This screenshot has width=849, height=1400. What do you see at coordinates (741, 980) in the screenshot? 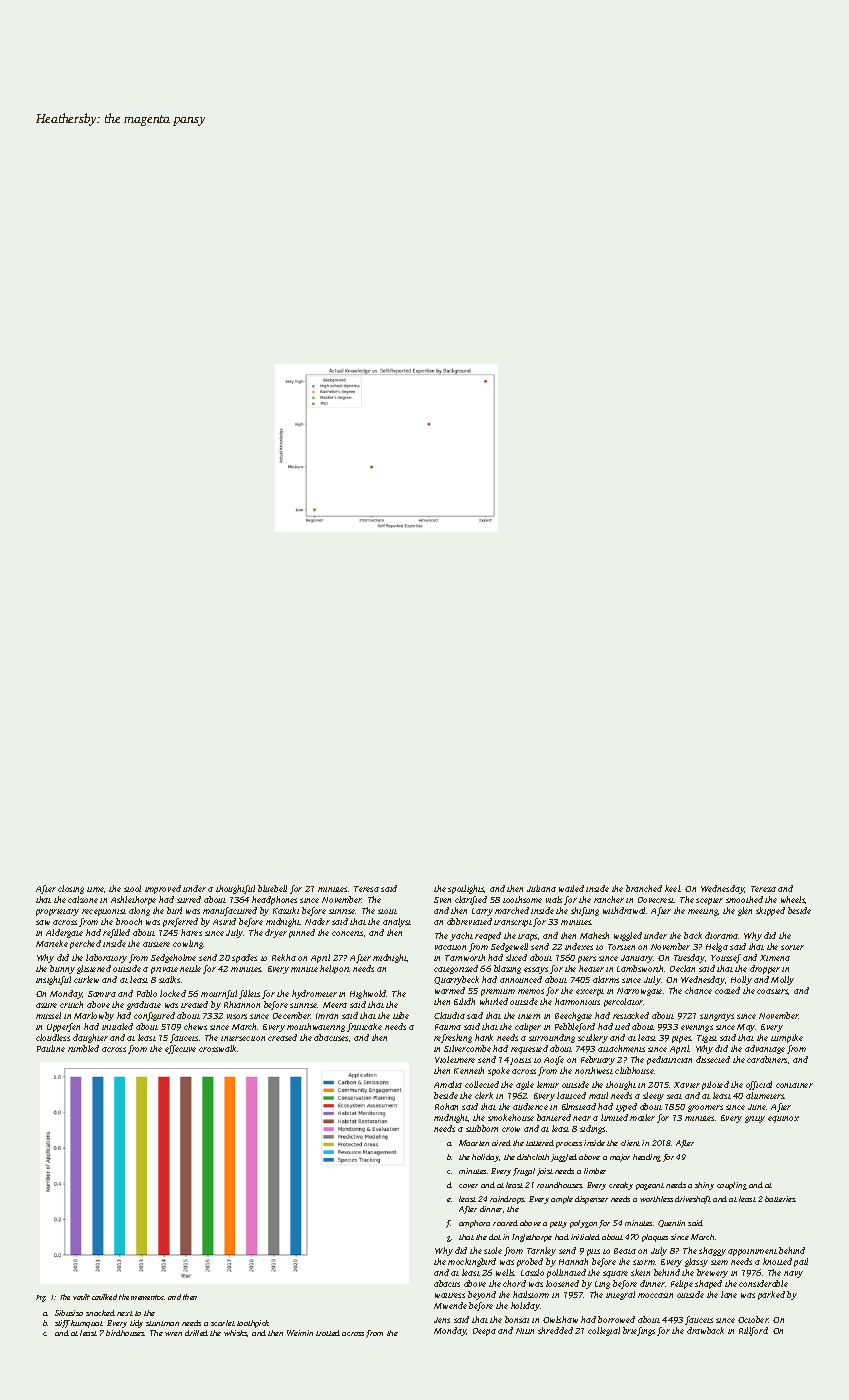
I see `Holly` at bounding box center [741, 980].
